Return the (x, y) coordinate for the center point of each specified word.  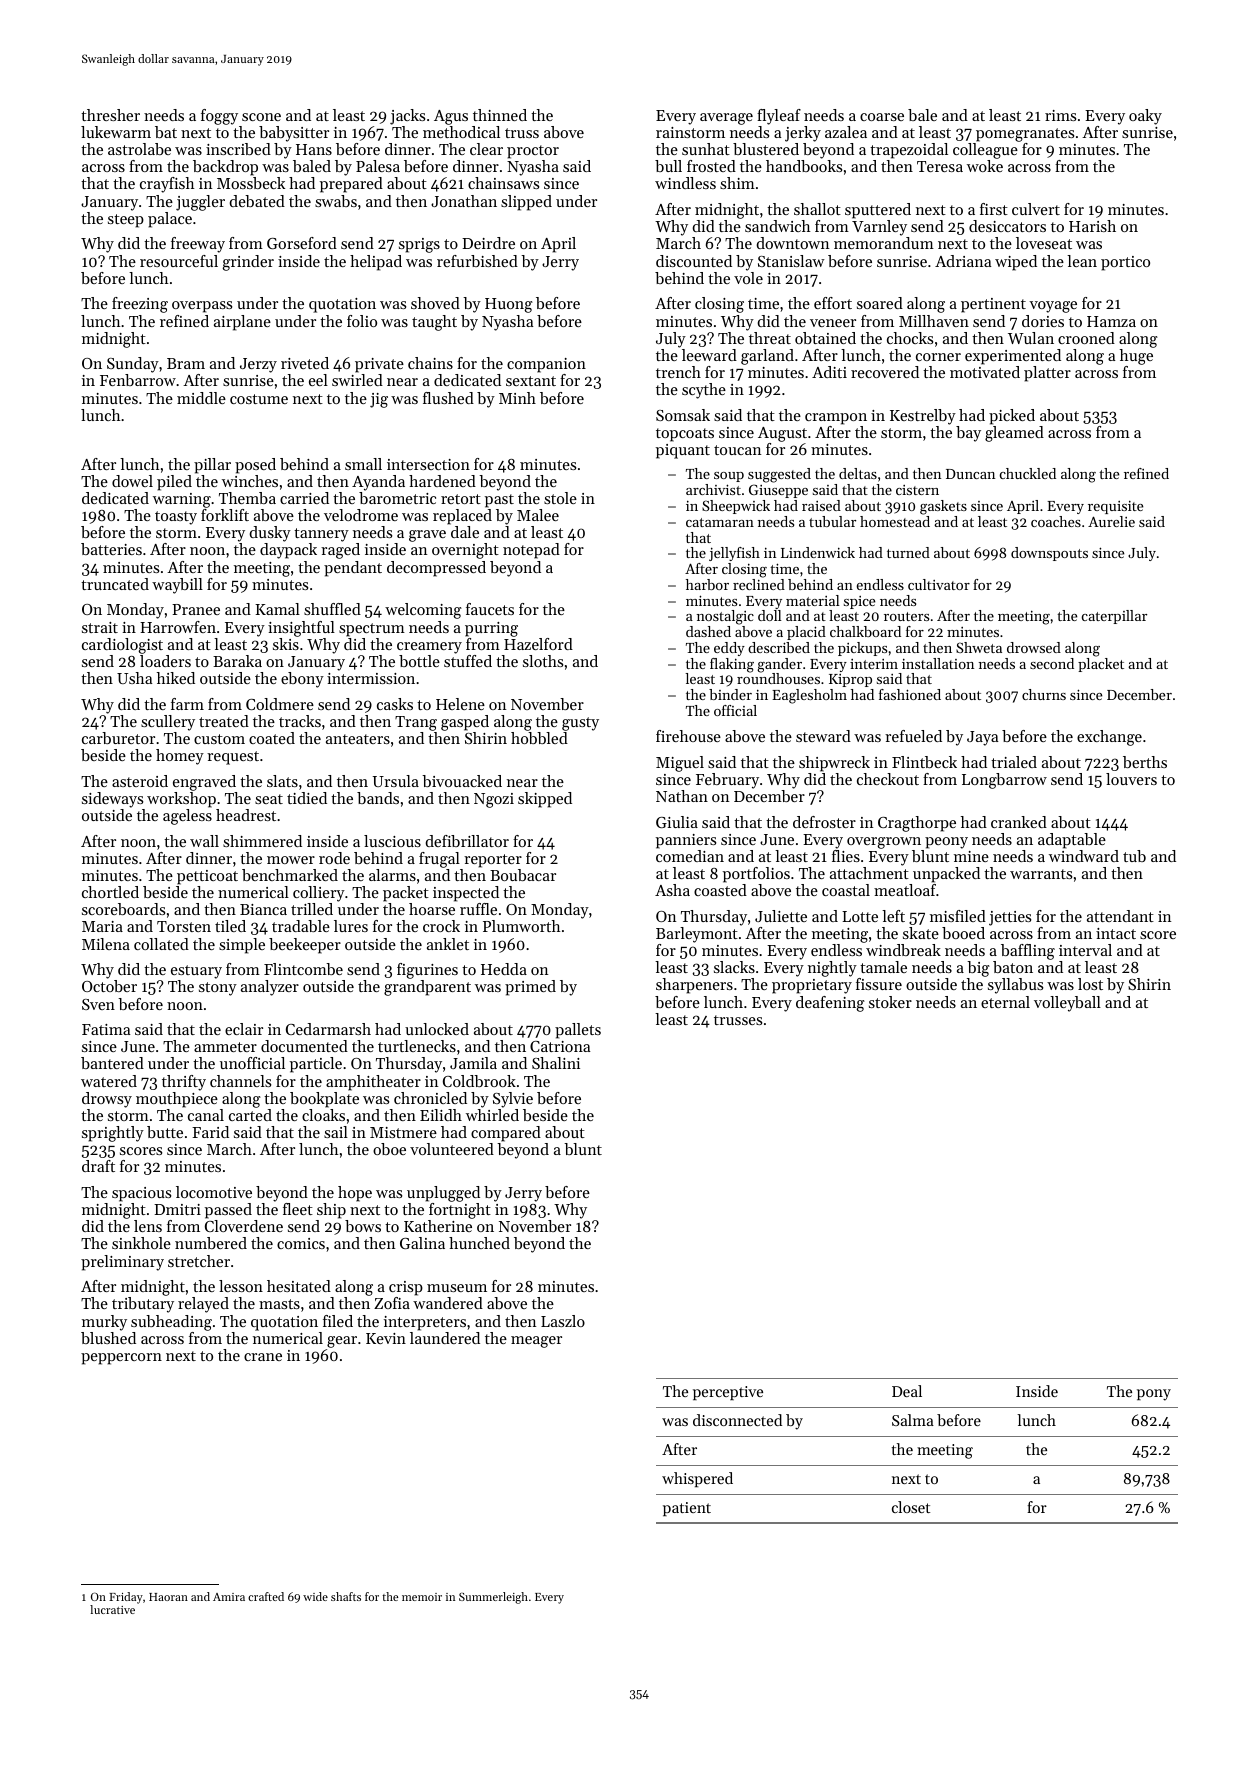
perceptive (728, 1393)
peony (946, 843)
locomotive (214, 1192)
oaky (1145, 117)
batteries (111, 549)
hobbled (539, 738)
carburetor (118, 738)
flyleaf (779, 117)
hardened (442, 481)
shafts (346, 1596)
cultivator (939, 584)
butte (165, 1132)
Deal (907, 1391)
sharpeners (694, 986)
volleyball (1067, 1004)
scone (261, 117)
